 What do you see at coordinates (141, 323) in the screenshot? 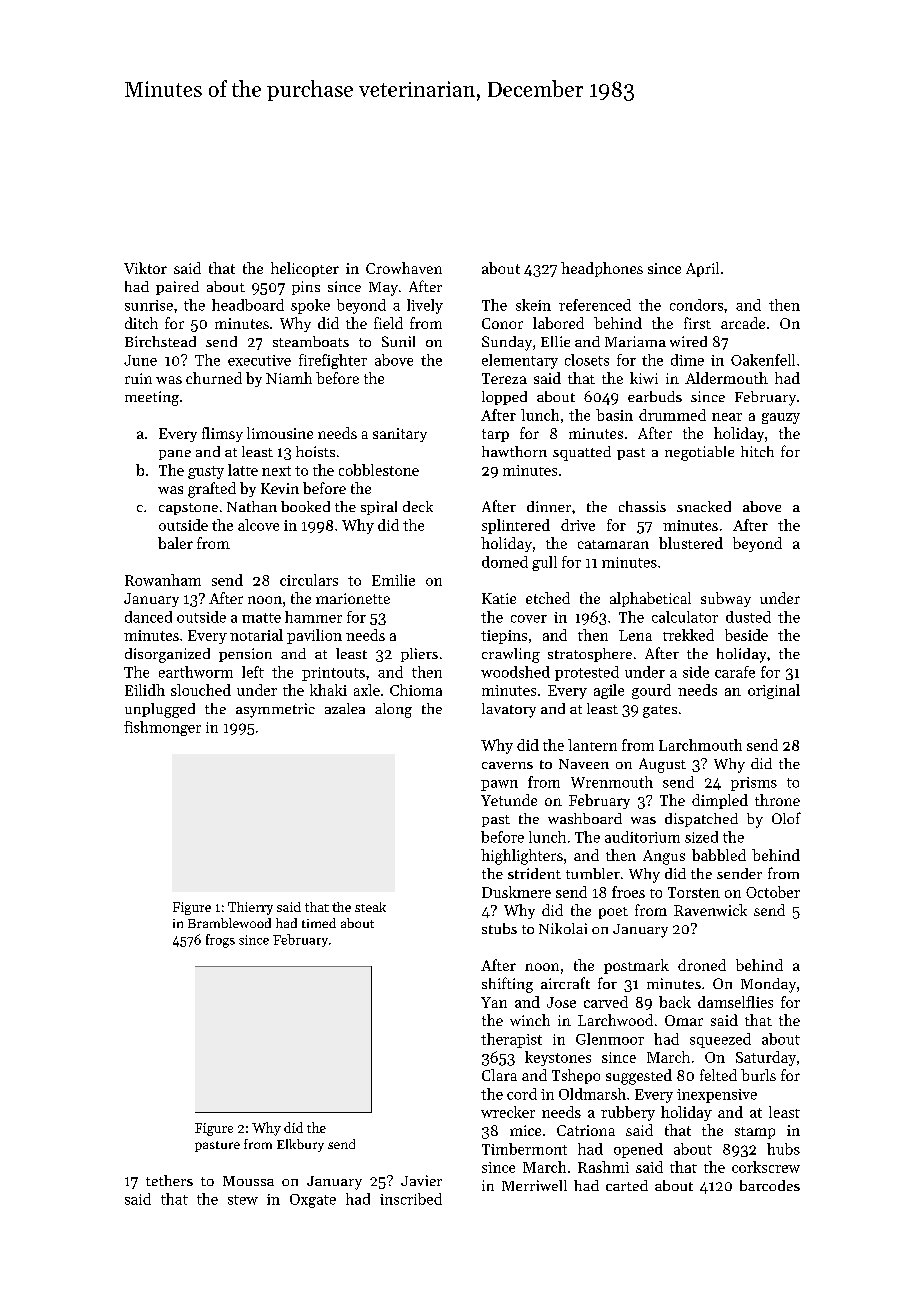
I see `ditch` at bounding box center [141, 323].
